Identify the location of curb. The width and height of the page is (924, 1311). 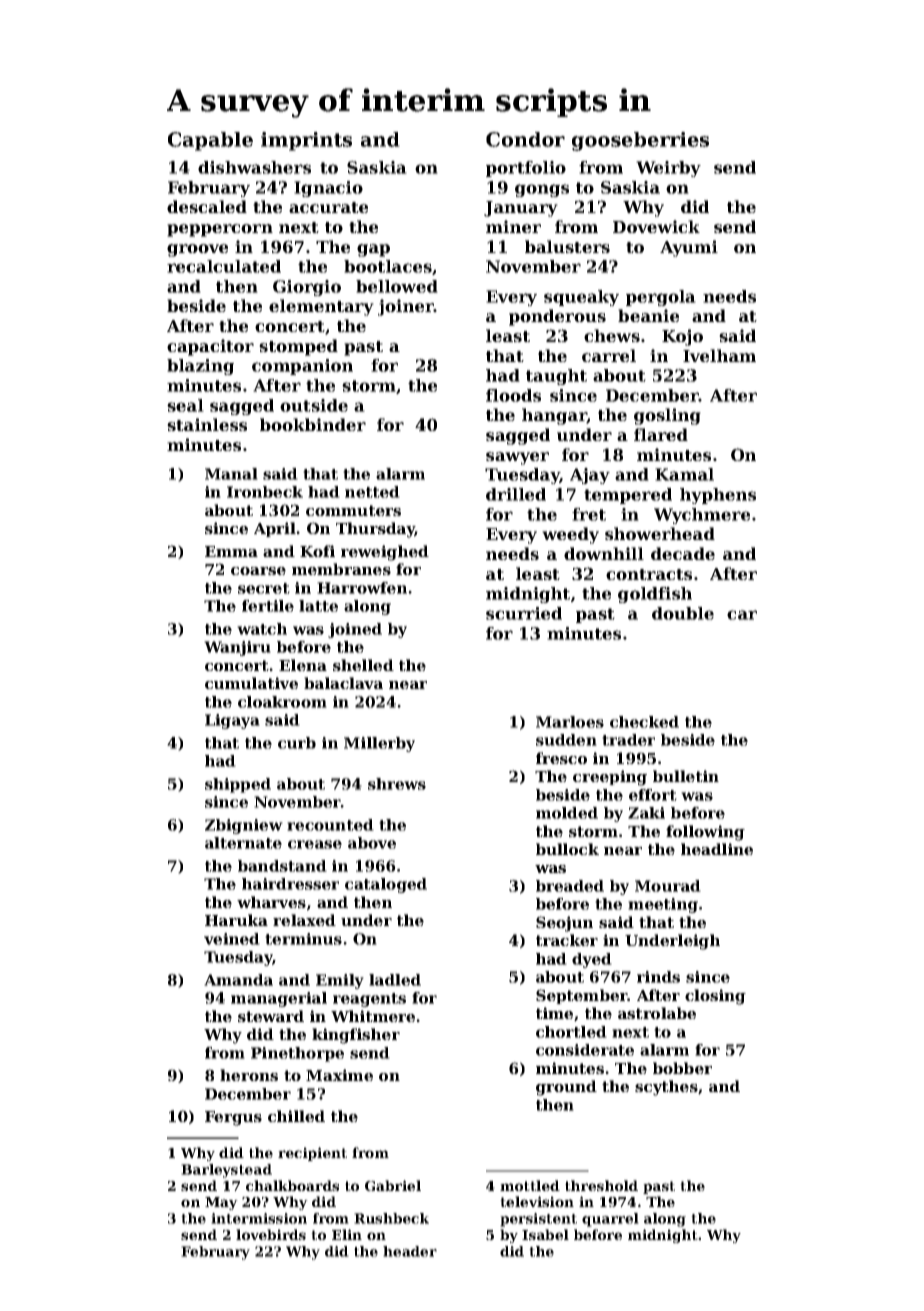
(297, 743).
